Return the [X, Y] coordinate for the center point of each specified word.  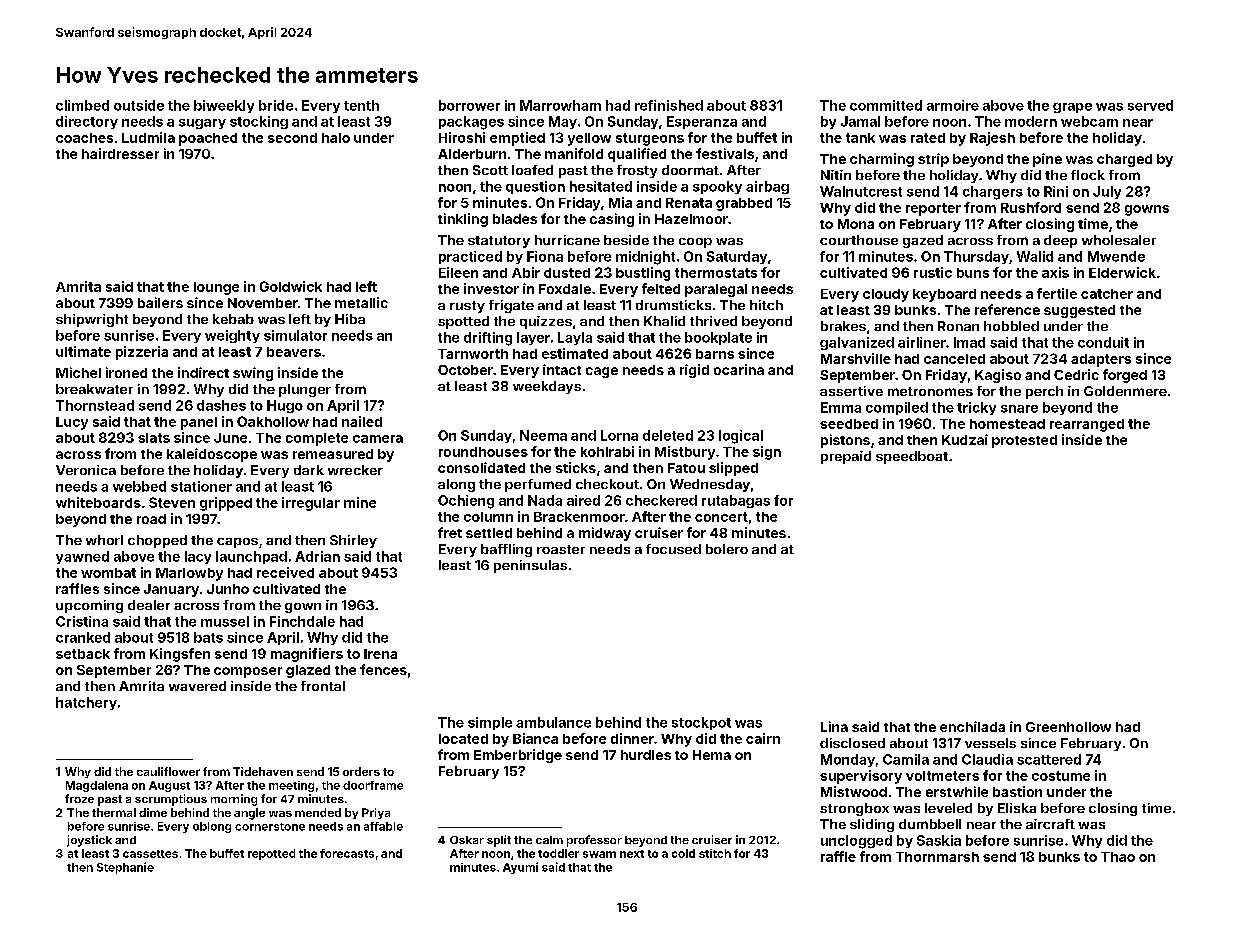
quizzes [546, 322]
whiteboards [98, 502]
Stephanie [125, 868]
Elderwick [1122, 272]
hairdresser [120, 153]
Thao [1118, 857]
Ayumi [520, 868]
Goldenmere [1125, 391]
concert [721, 517]
